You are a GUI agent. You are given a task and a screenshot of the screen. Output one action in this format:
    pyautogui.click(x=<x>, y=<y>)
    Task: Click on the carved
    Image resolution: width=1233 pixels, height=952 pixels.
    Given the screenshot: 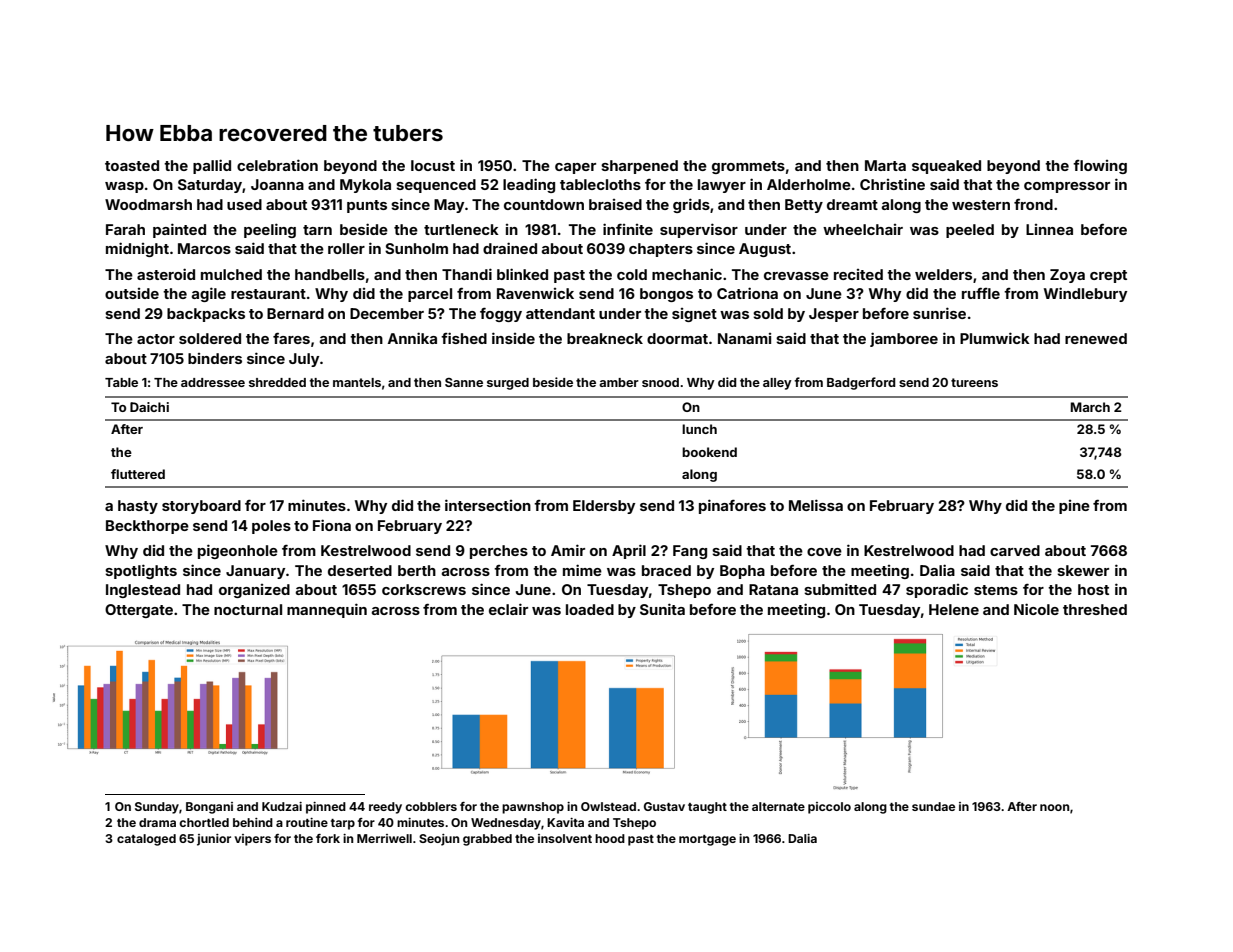 What is the action you would take?
    pyautogui.click(x=1015, y=550)
